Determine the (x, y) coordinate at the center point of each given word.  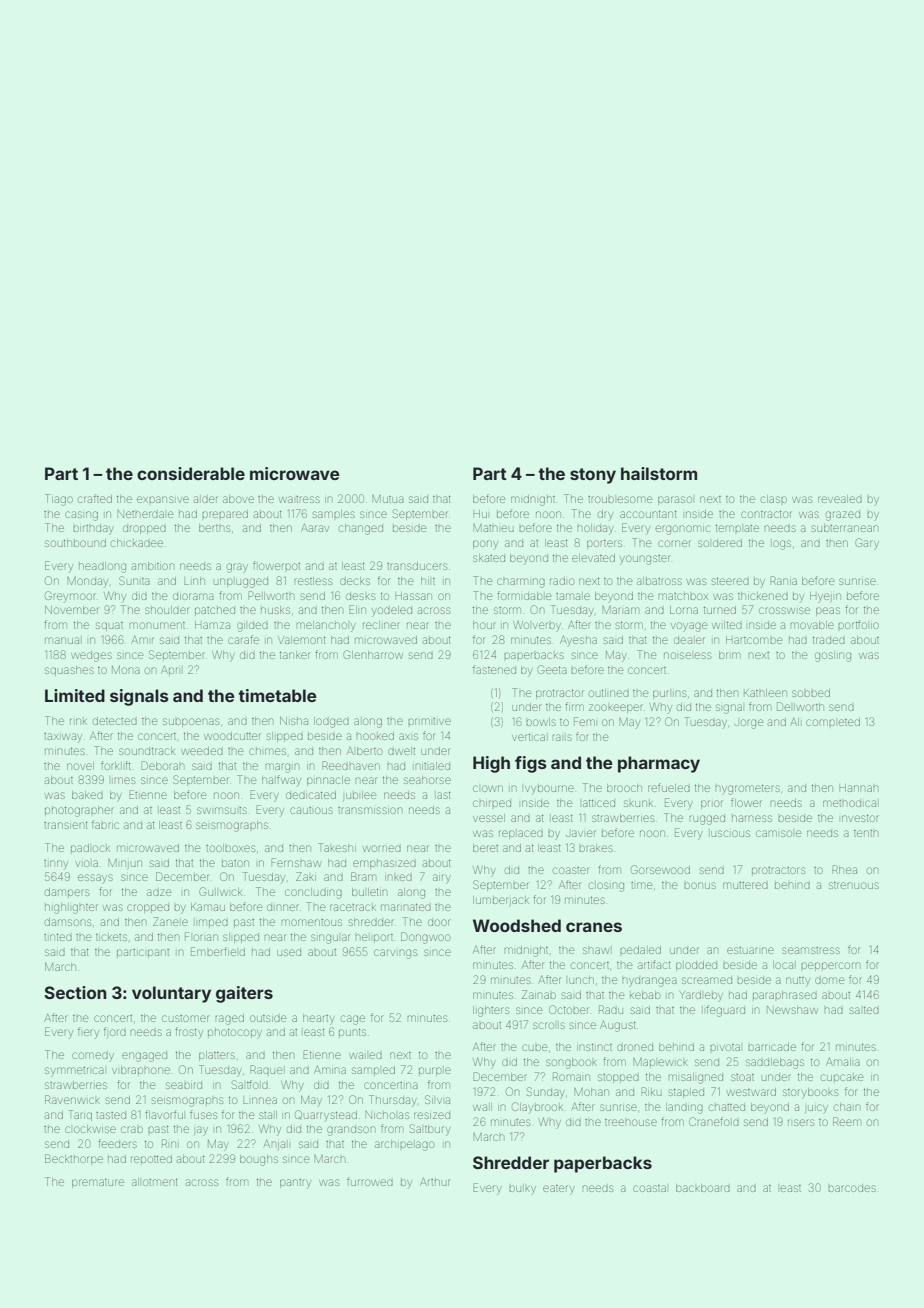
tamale (573, 596)
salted (864, 1010)
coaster (570, 870)
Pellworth (271, 595)
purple (435, 1071)
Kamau (208, 907)
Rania (783, 580)
